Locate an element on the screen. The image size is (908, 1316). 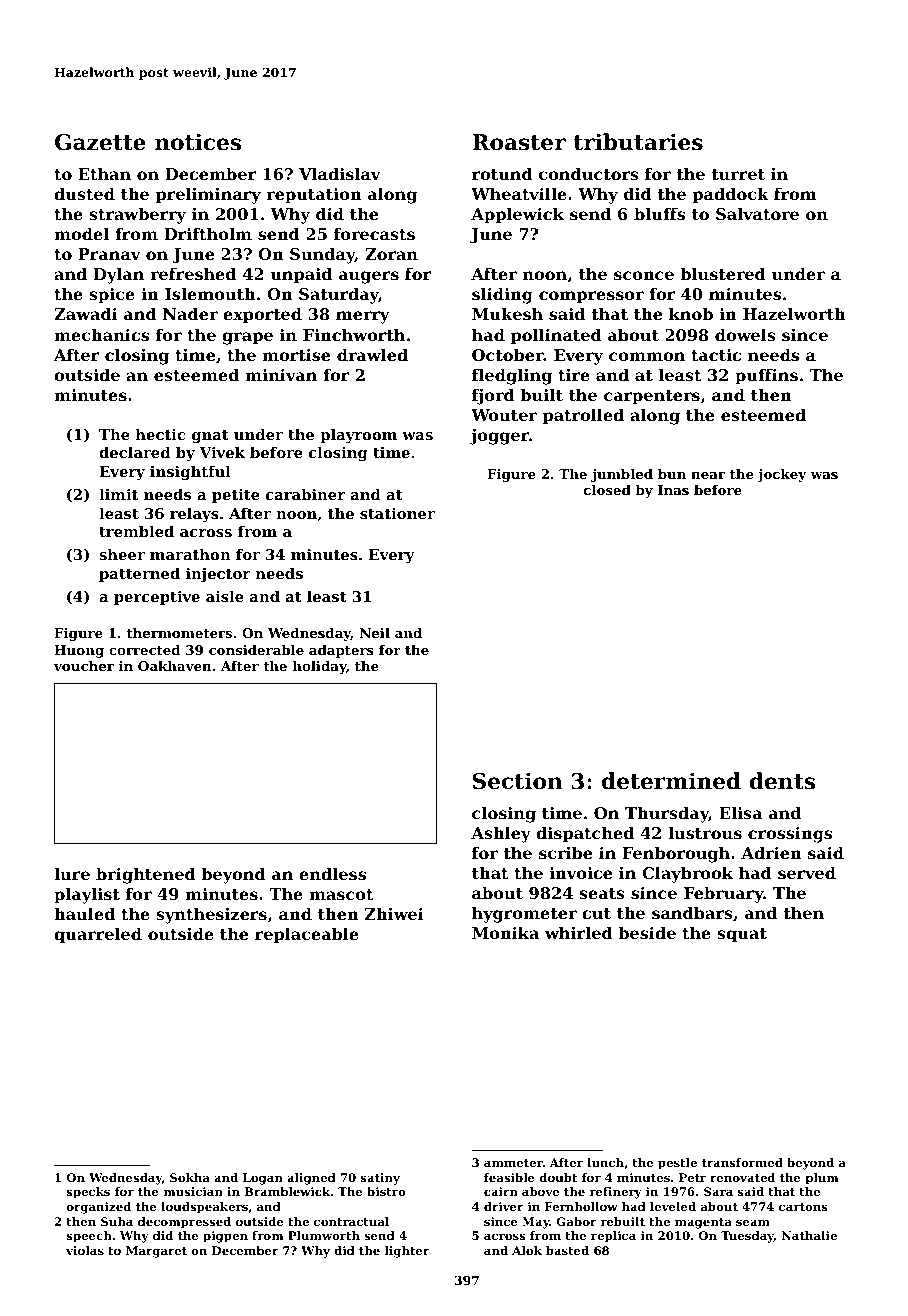
Zawadi is located at coordinates (86, 314).
